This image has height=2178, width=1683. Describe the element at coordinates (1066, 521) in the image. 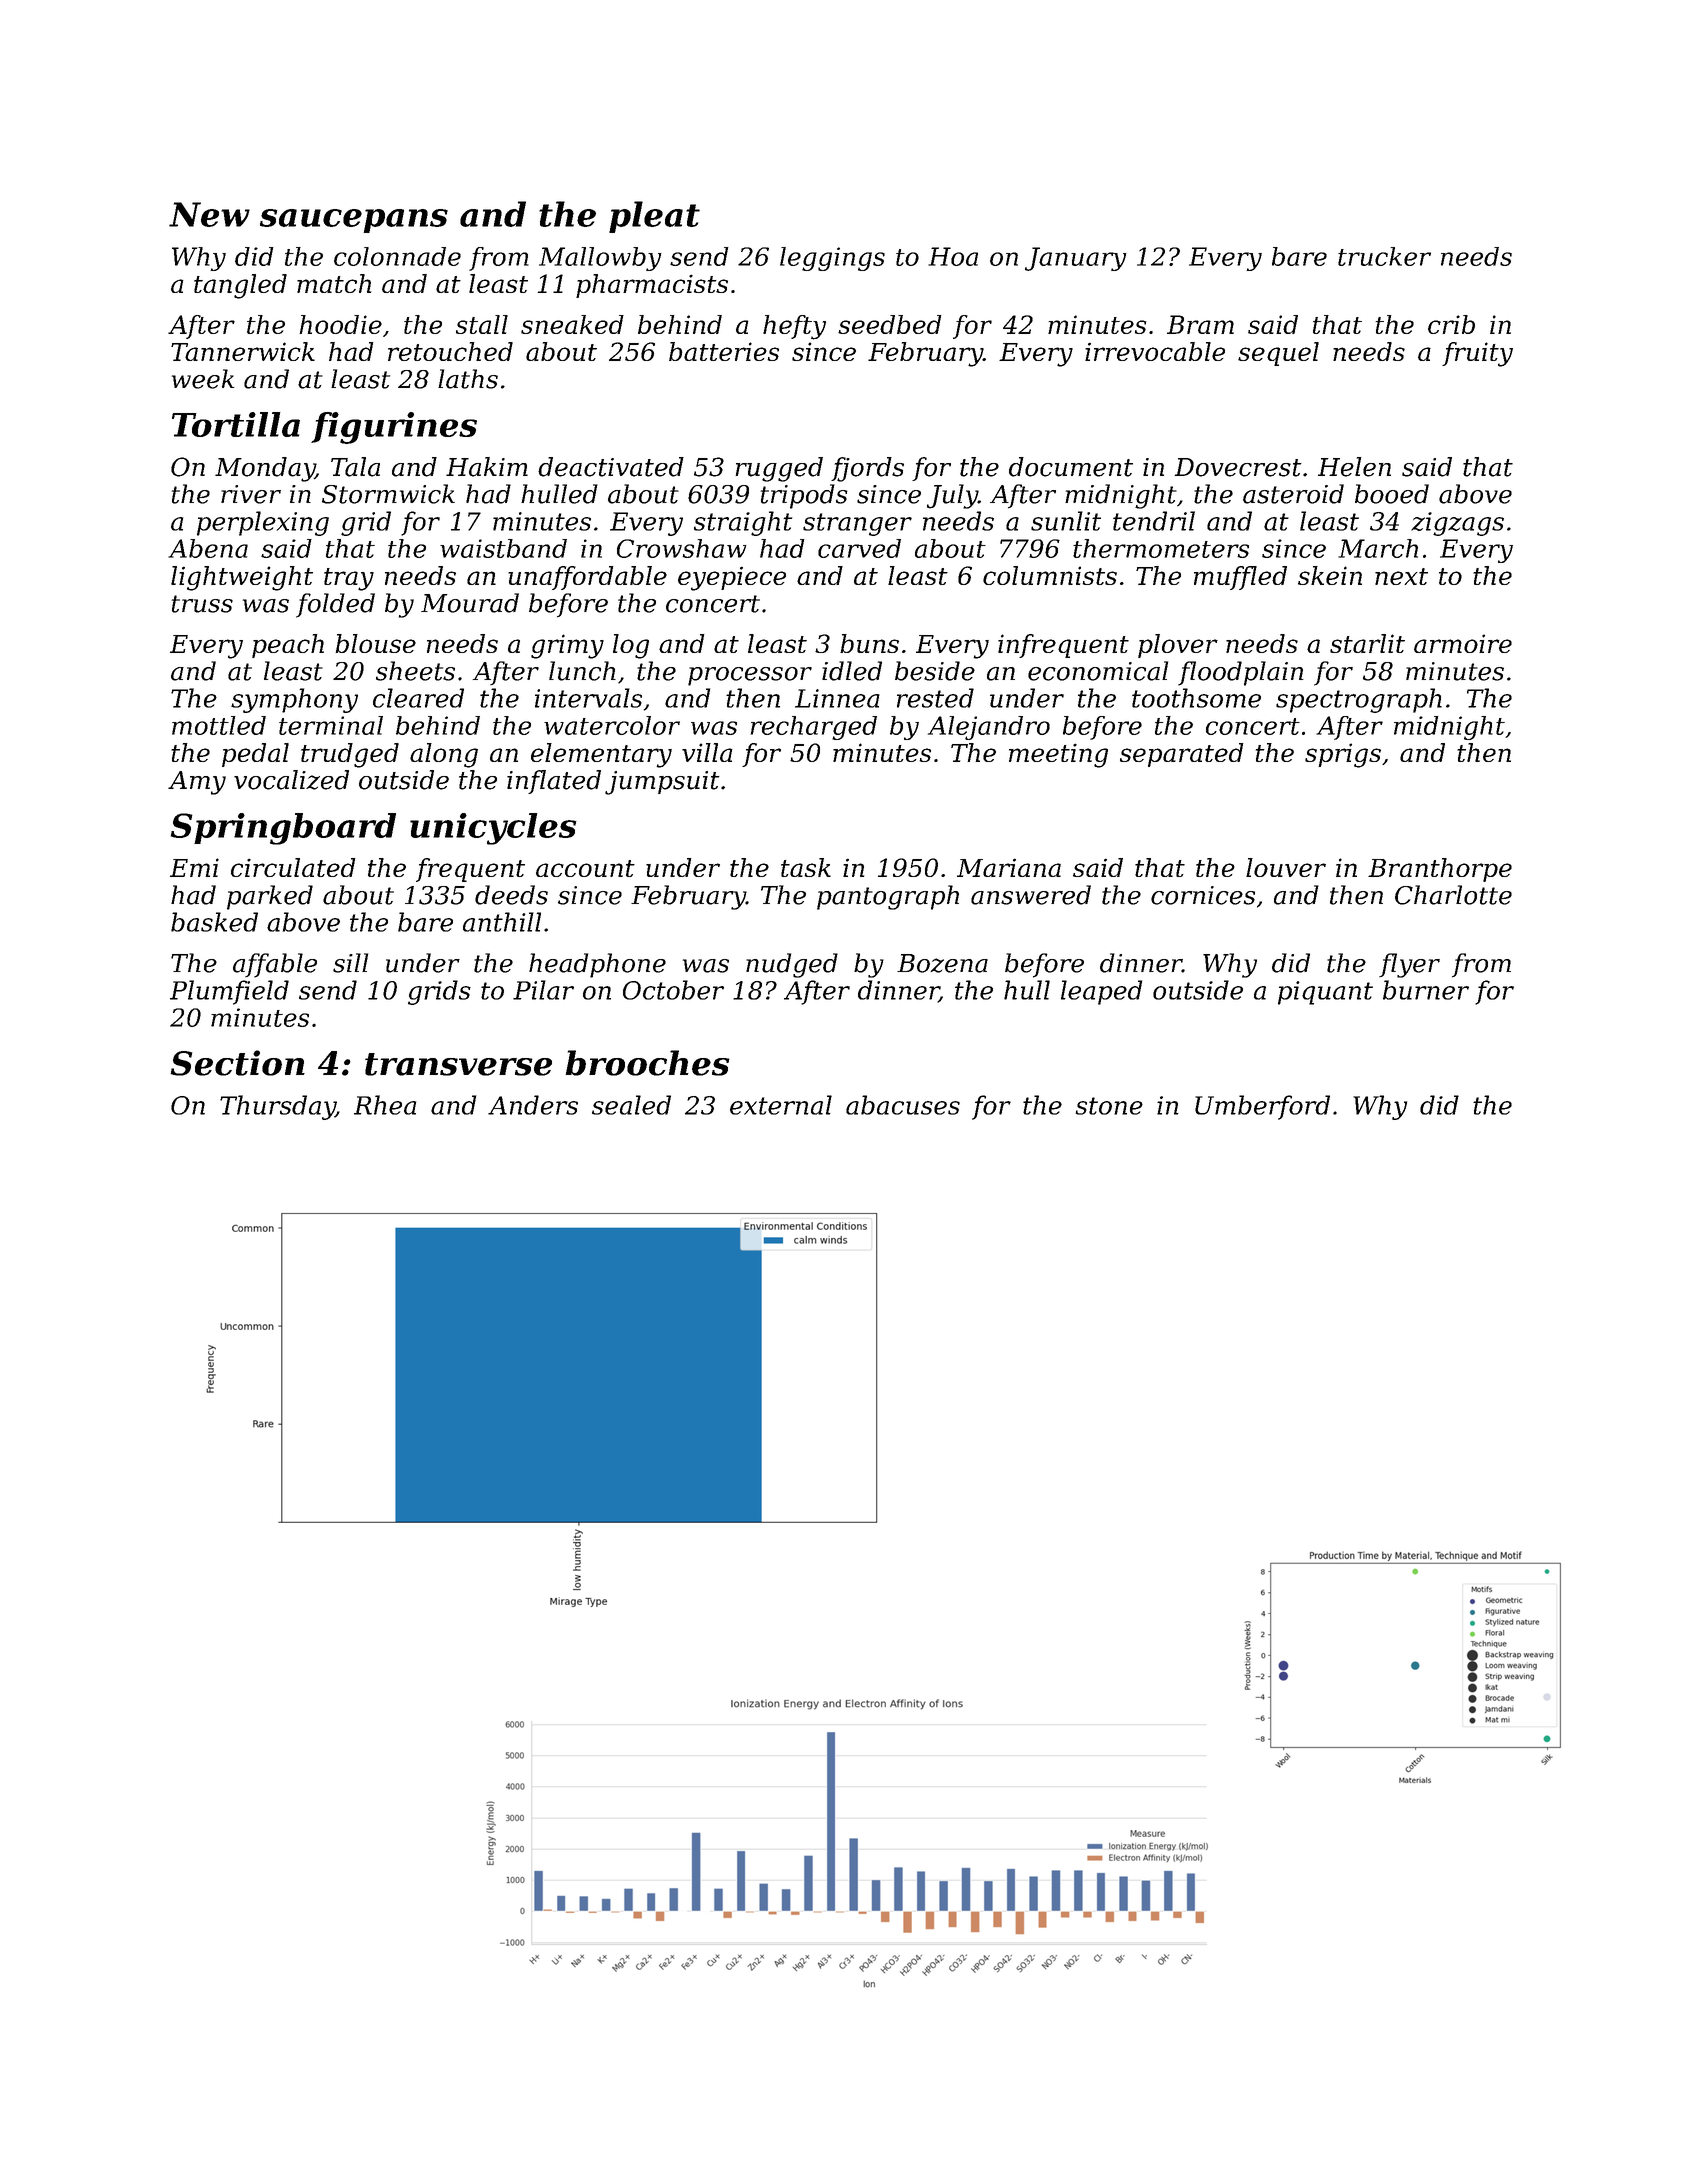

I see `sunlit` at that location.
